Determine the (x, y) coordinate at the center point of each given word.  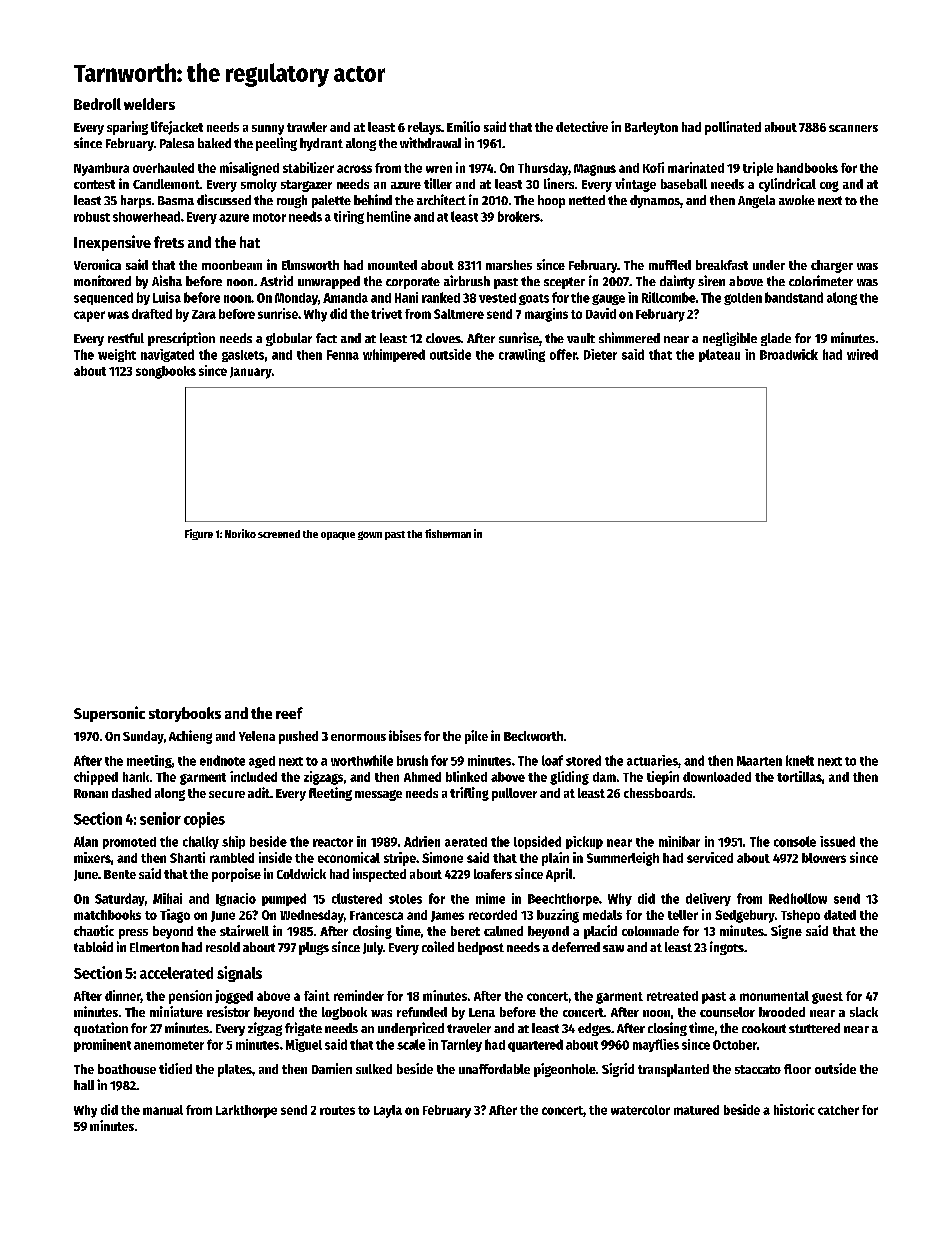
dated (840, 915)
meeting (149, 761)
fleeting (330, 794)
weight (117, 355)
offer (563, 354)
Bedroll (97, 104)
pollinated (733, 128)
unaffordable (494, 1069)
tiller (438, 183)
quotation (101, 1029)
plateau (719, 355)
